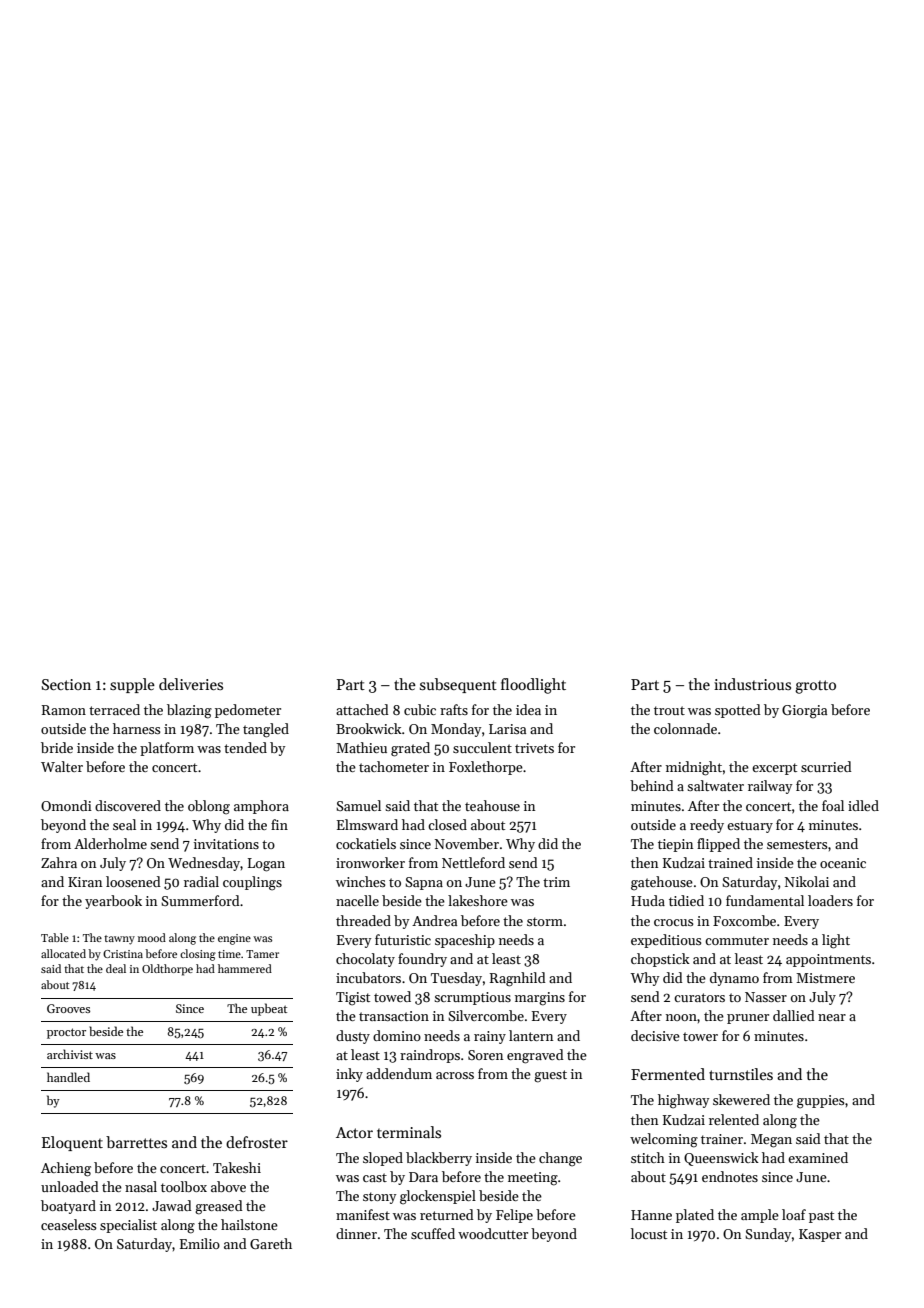  I want to click on plated, so click(695, 1216).
